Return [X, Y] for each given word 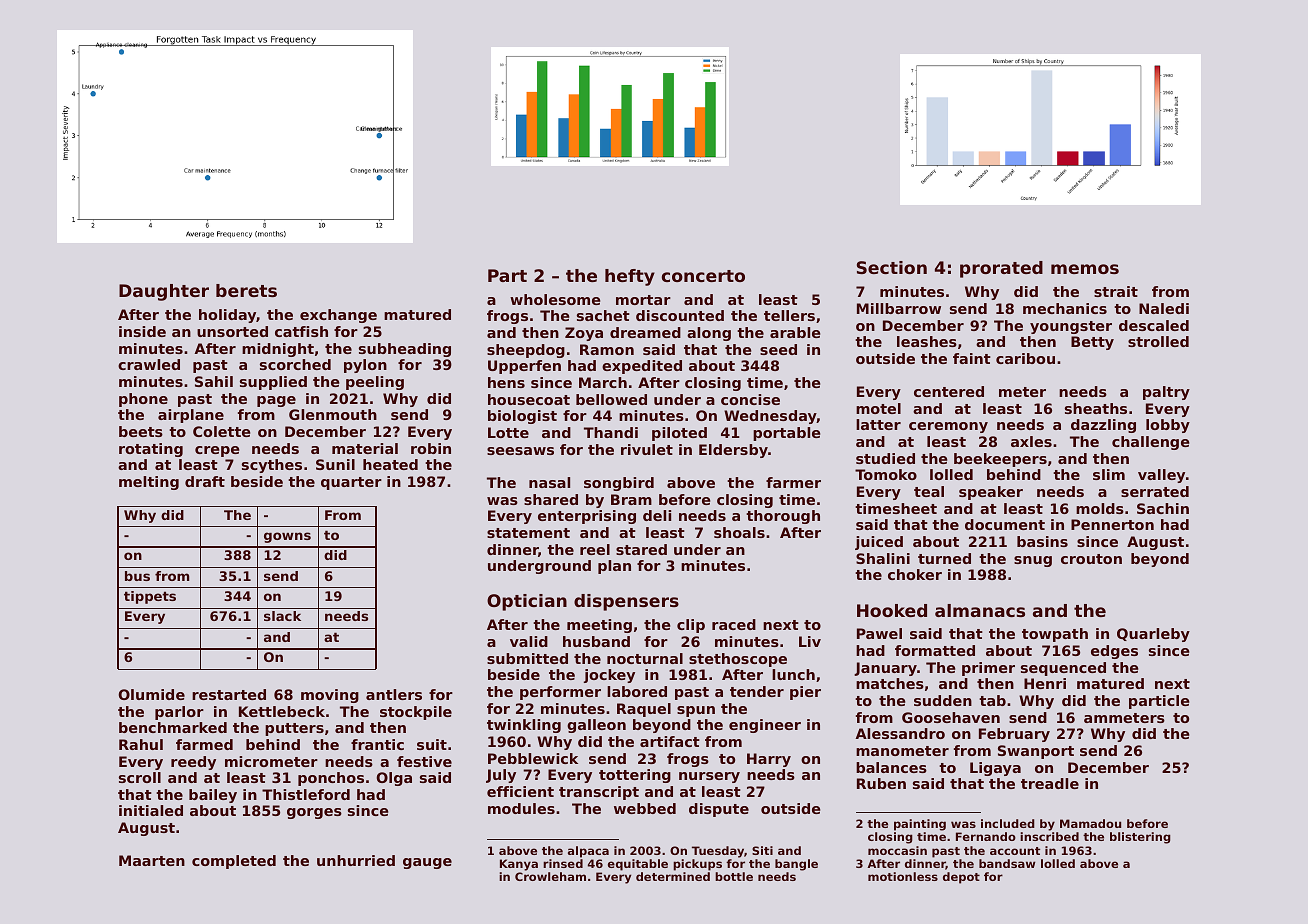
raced [734, 624]
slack [282, 616]
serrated [1155, 491]
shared [551, 499]
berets [246, 290]
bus [137, 576]
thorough [783, 517]
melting [149, 483]
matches [890, 683]
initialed [151, 810]
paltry [1166, 393]
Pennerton [1112, 524]
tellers [789, 315]
